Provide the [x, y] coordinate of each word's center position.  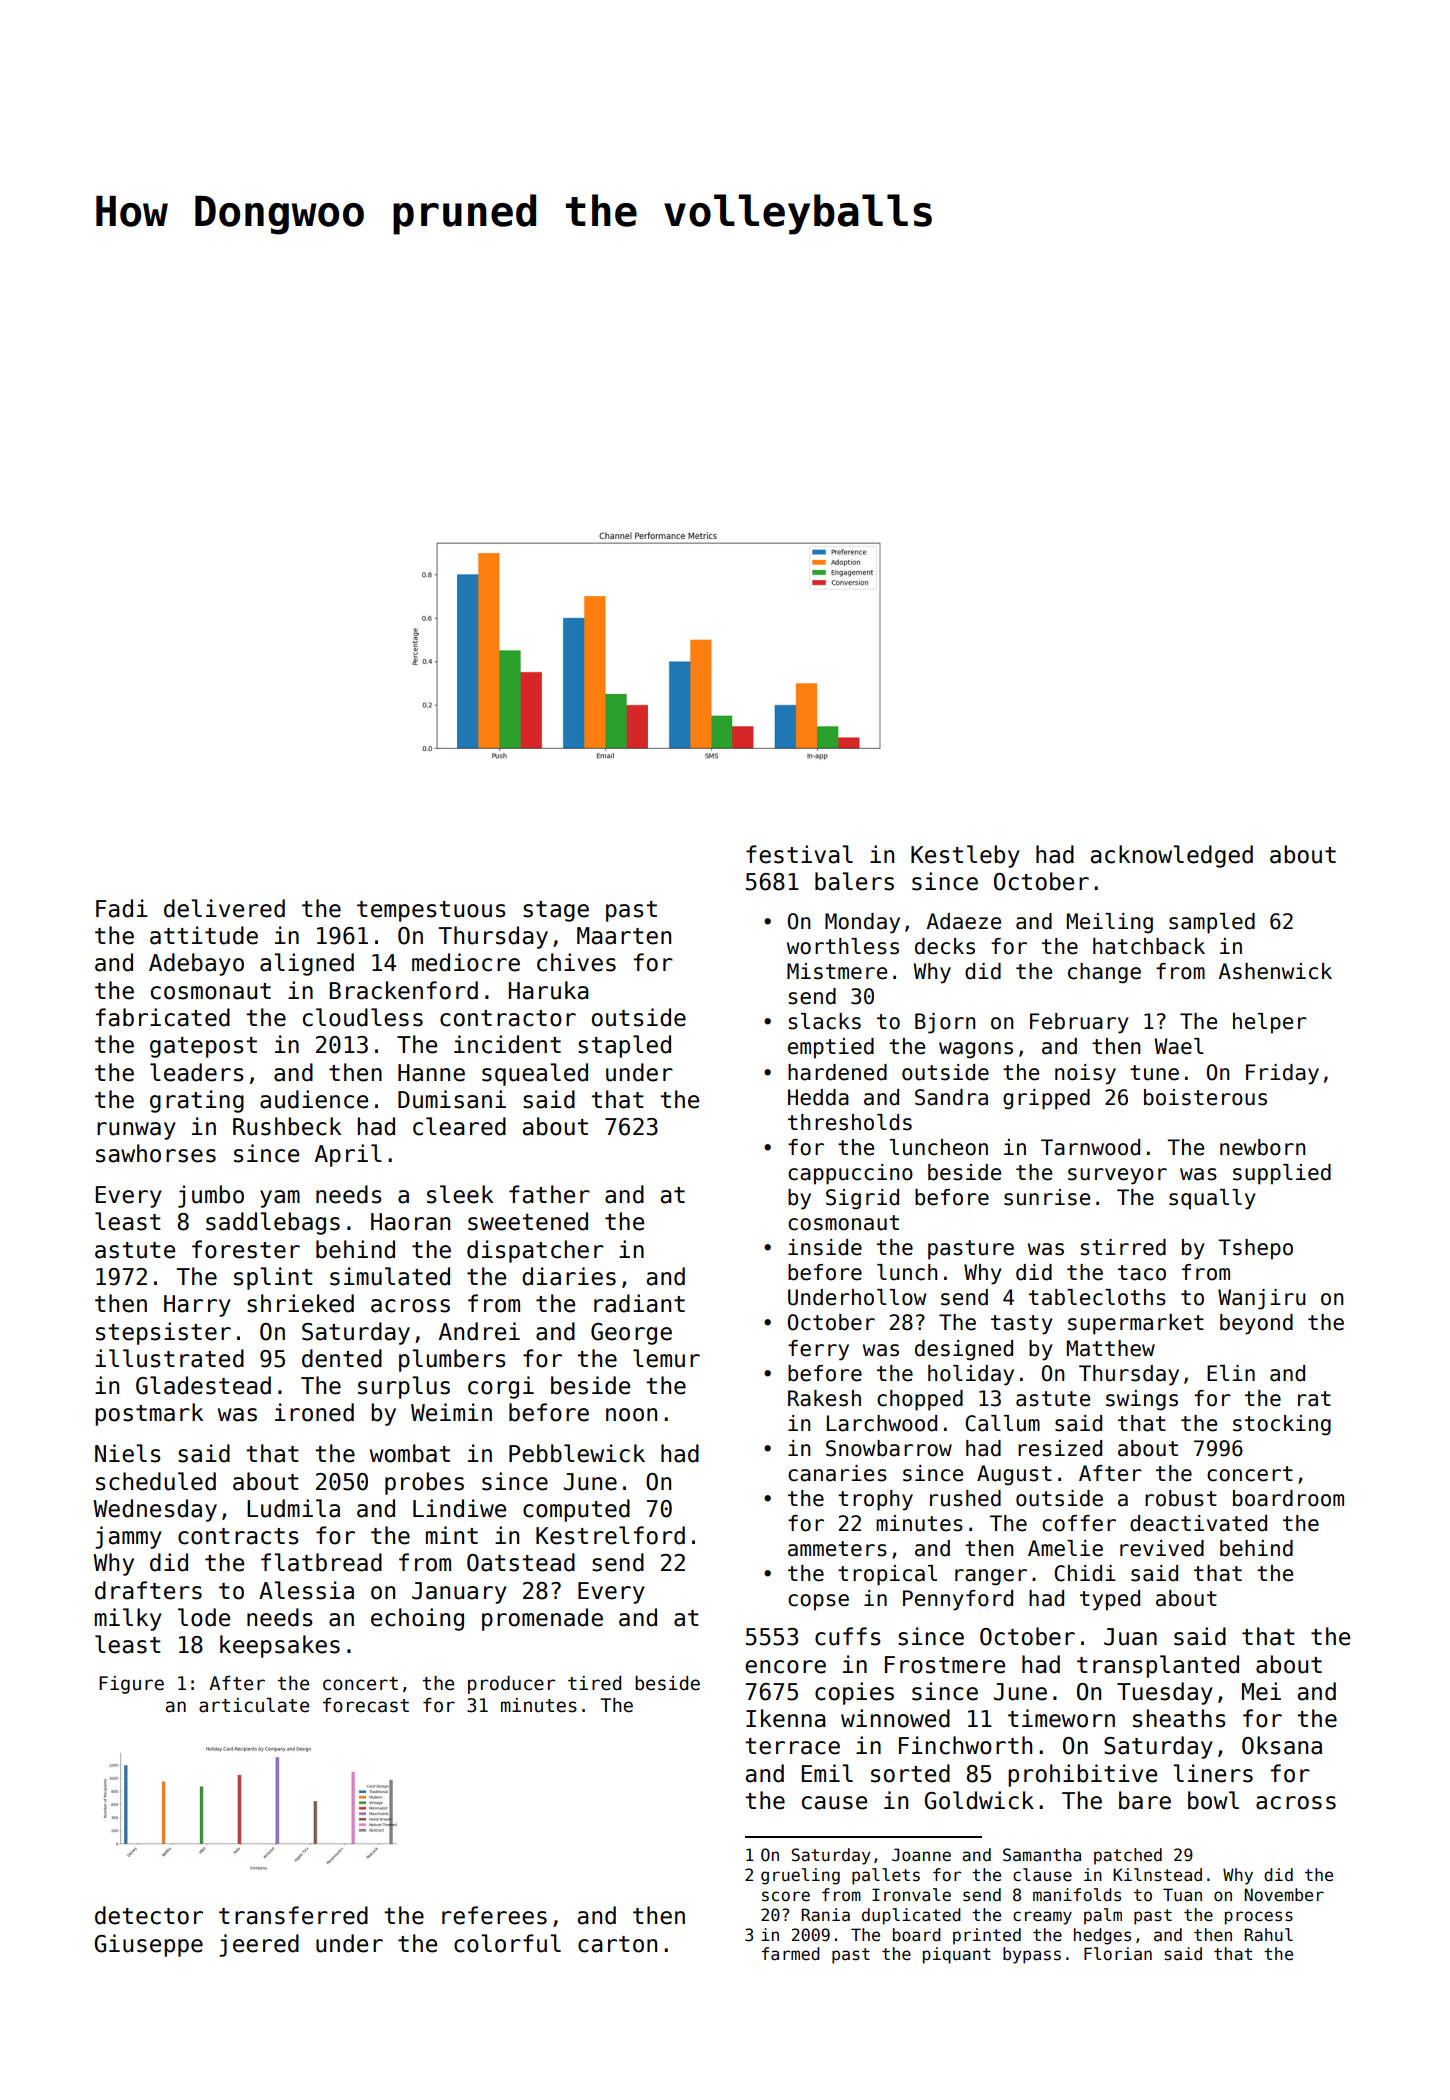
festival [799, 854]
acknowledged [1171, 856]
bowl [1213, 1800]
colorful [507, 1943]
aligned [307, 964]
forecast [366, 1705]
